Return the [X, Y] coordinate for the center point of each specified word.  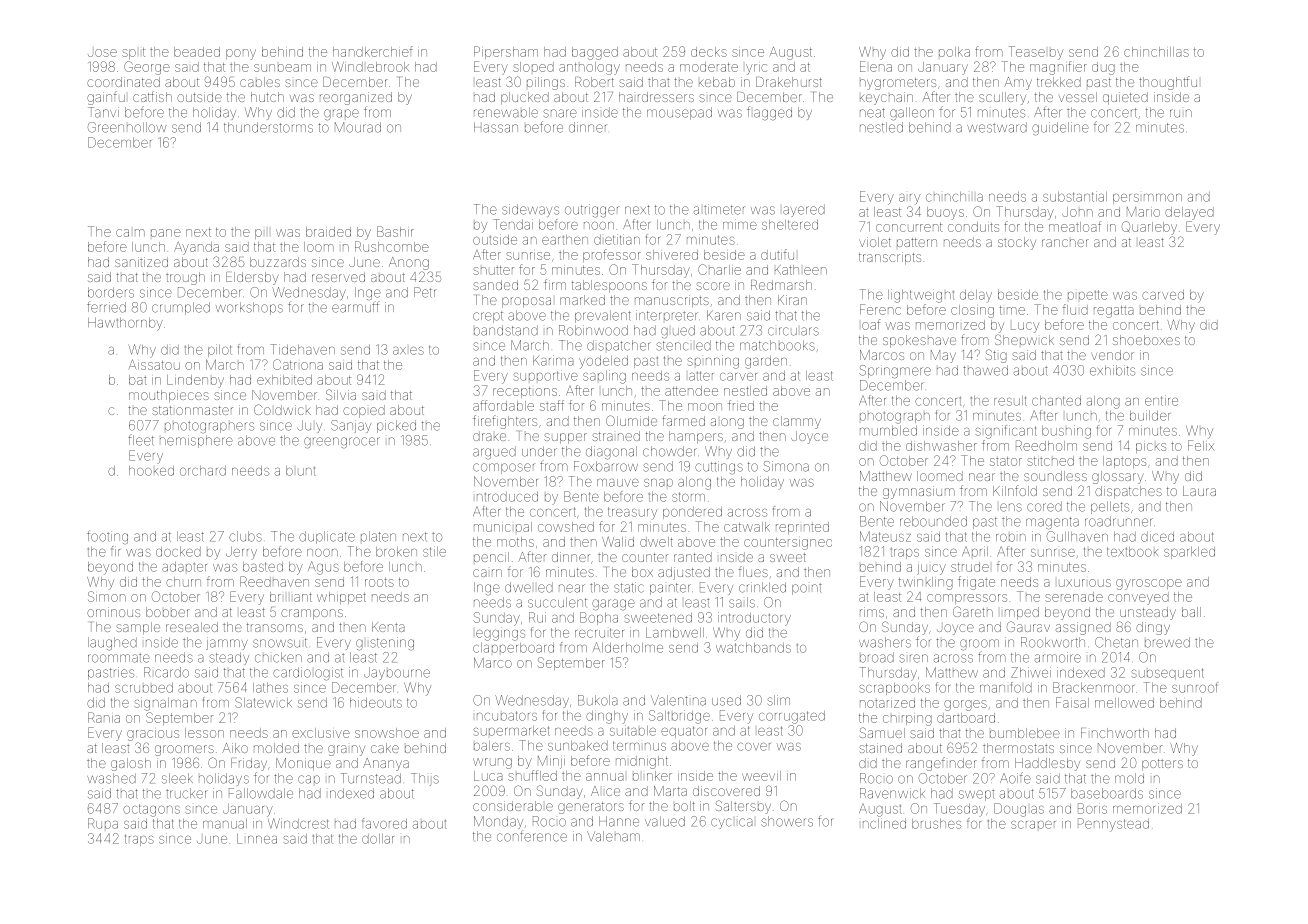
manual [225, 824]
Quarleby [1149, 228]
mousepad [679, 113]
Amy [1018, 83]
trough [185, 278]
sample [138, 628]
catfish [152, 96]
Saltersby [743, 807]
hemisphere [196, 441]
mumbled [888, 431]
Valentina [678, 700]
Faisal [1072, 702]
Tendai [513, 224]
